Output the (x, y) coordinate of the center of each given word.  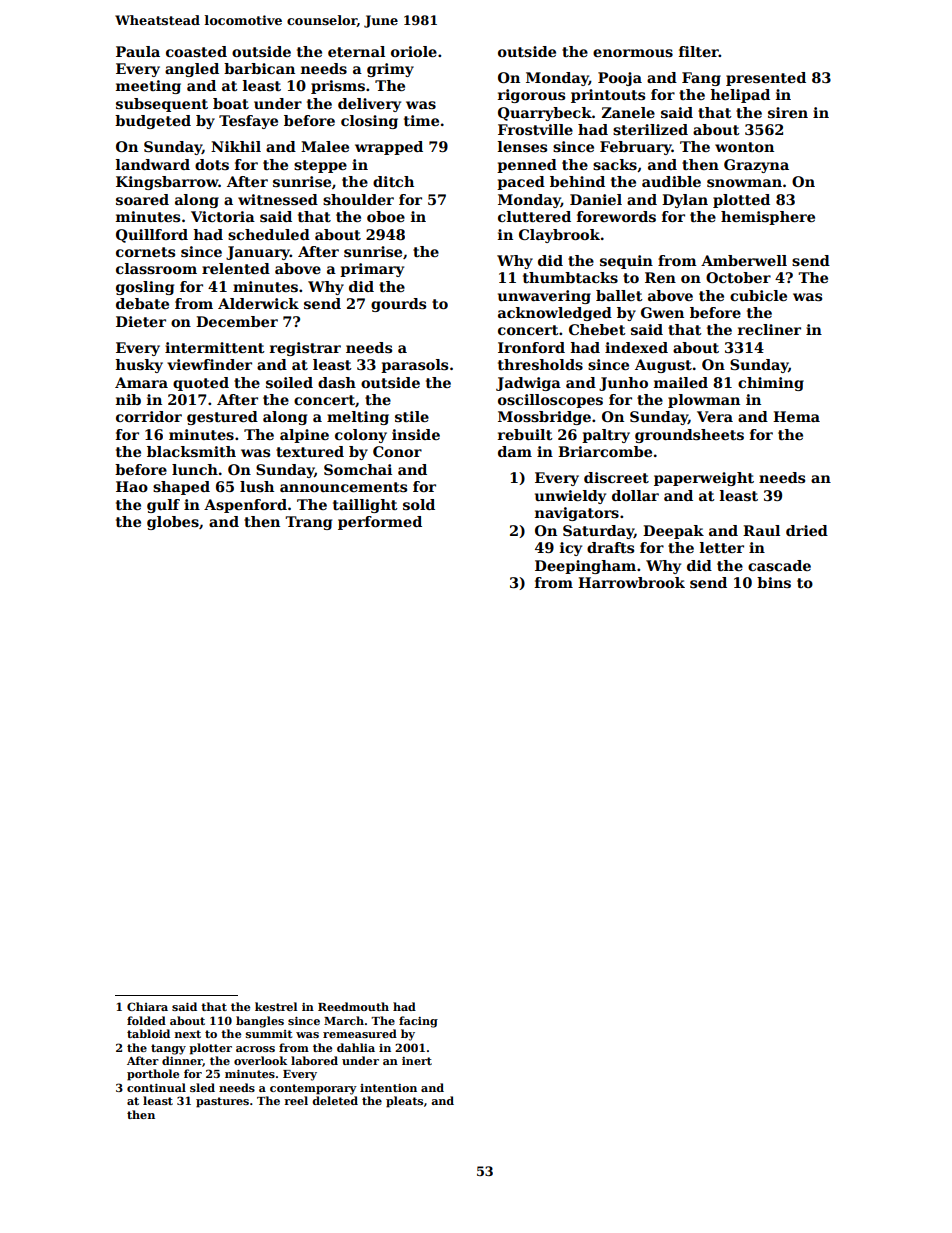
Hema (796, 416)
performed (380, 523)
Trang (308, 523)
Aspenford (245, 506)
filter (699, 51)
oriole (414, 51)
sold (419, 504)
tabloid (148, 1033)
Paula (138, 51)
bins (774, 582)
